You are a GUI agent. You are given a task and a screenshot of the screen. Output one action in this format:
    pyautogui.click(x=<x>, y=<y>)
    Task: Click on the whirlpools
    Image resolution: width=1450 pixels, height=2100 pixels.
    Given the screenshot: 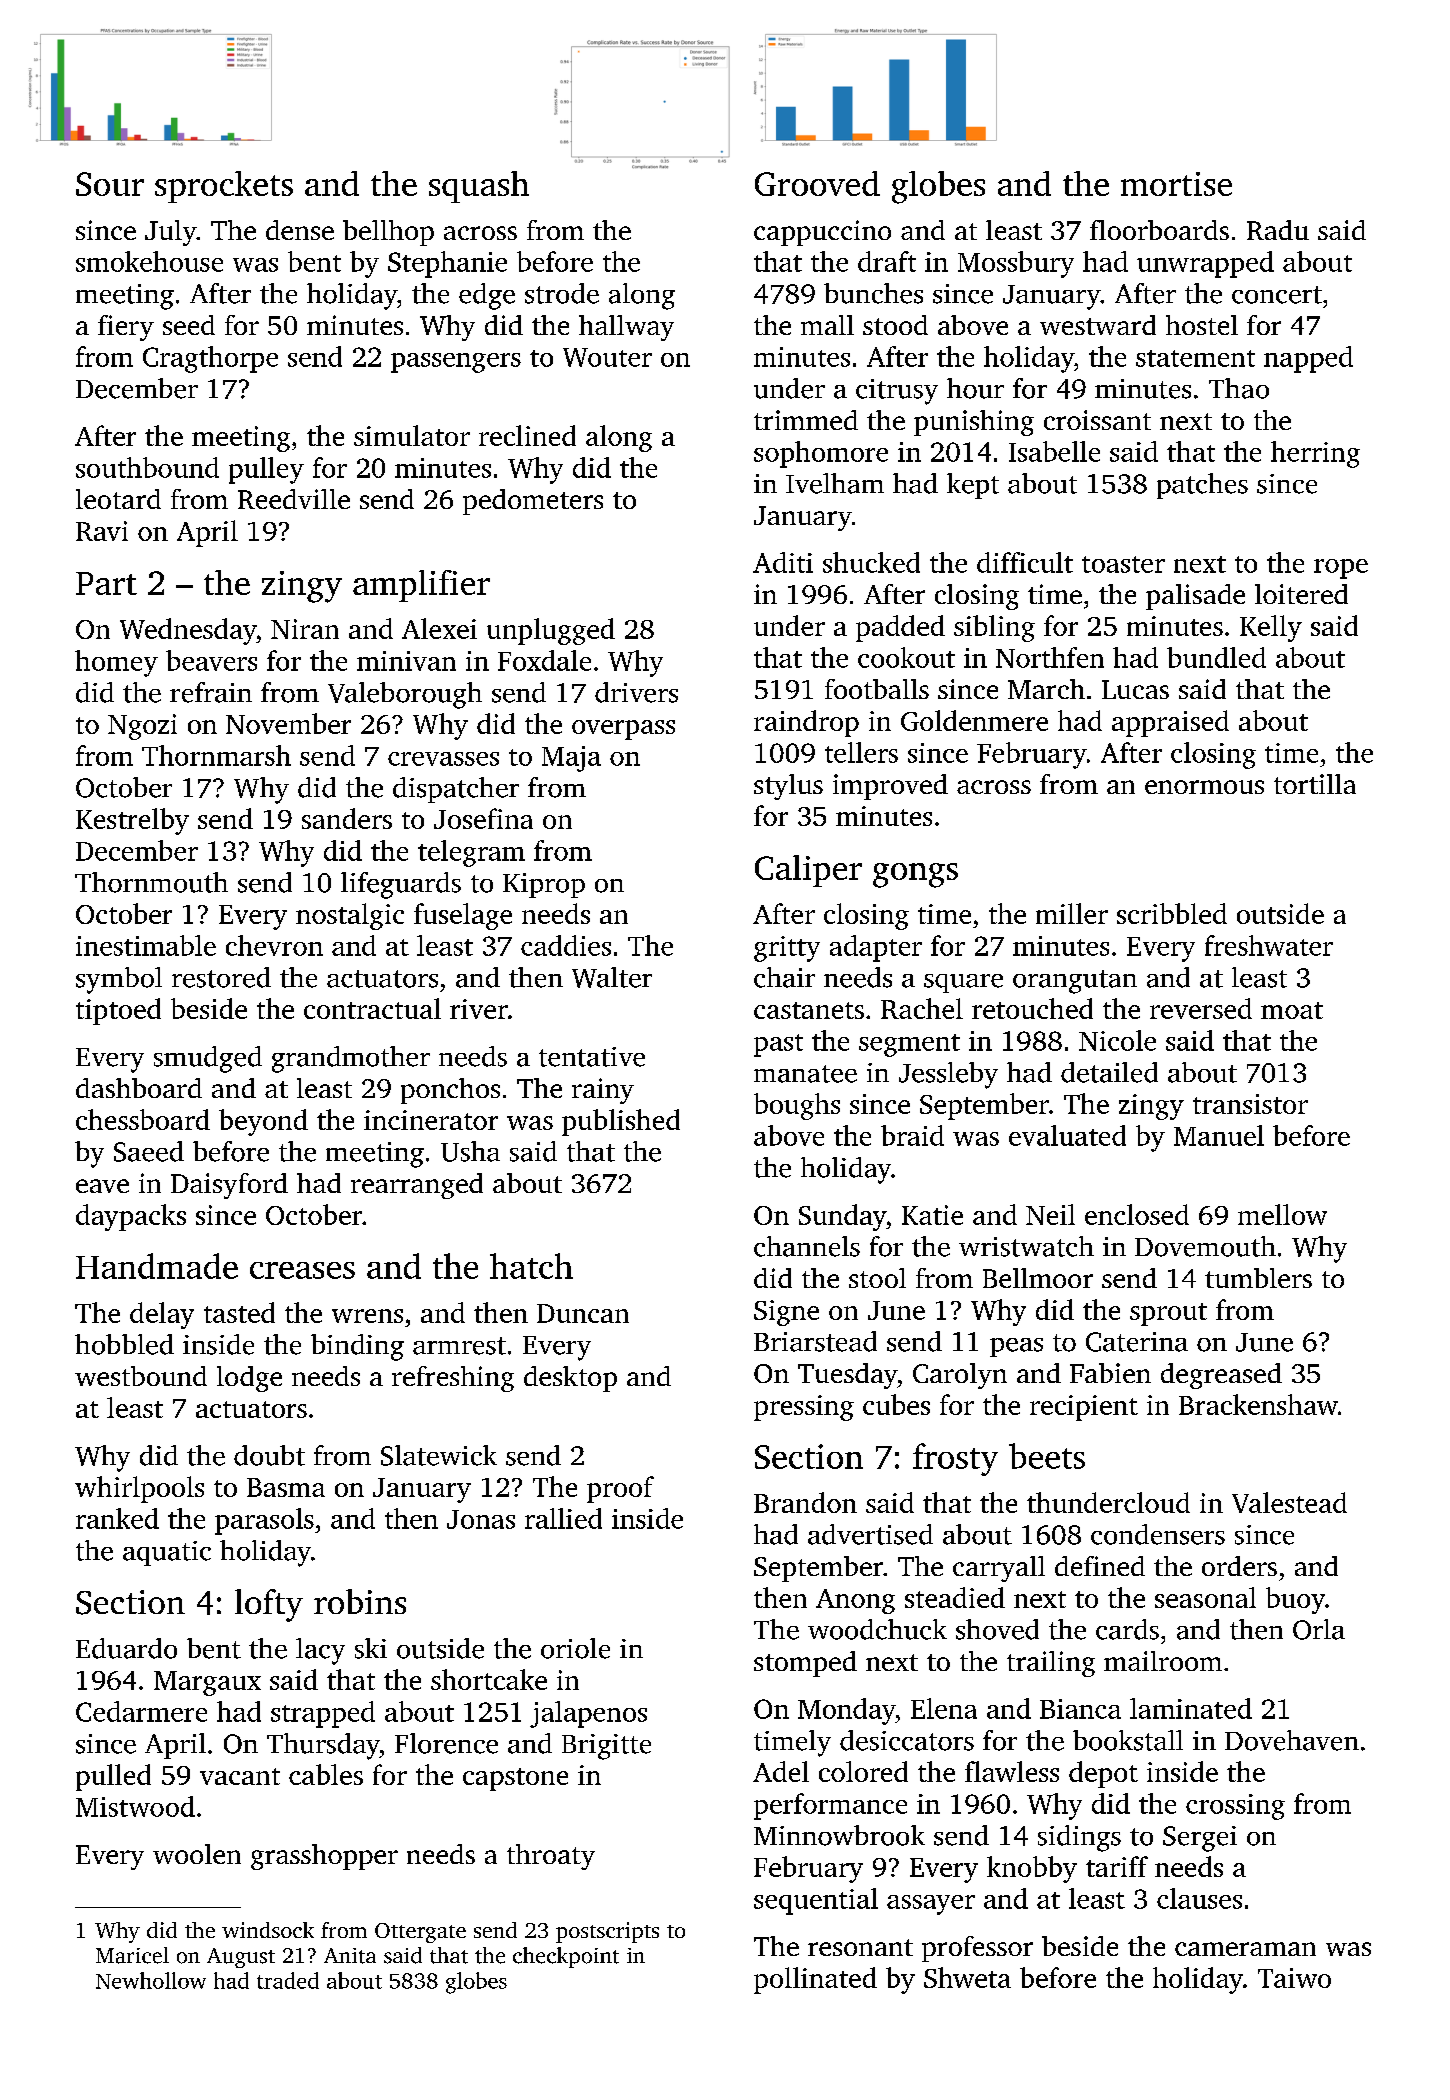 What is the action you would take?
    pyautogui.click(x=139, y=1489)
